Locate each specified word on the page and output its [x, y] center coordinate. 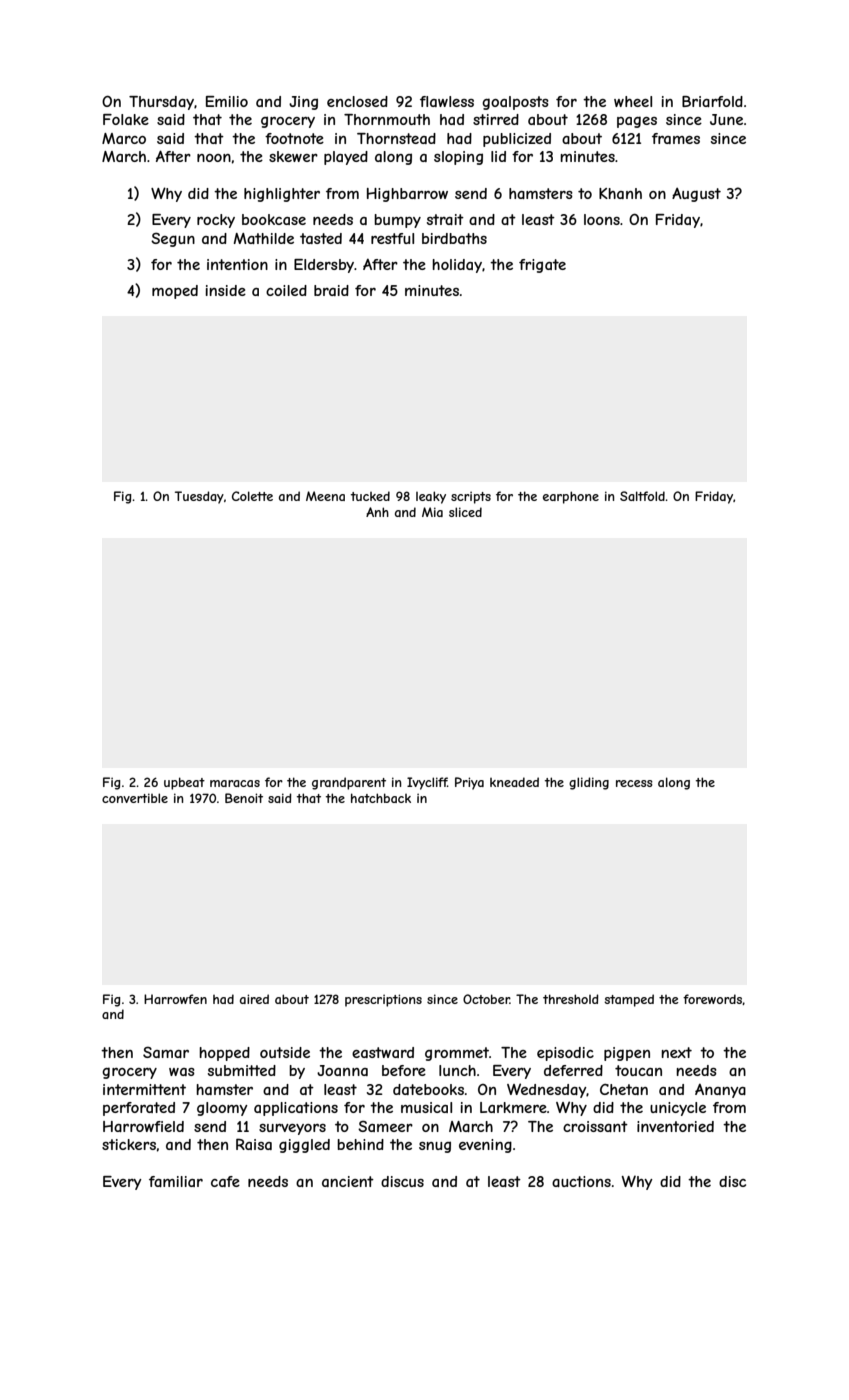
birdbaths [454, 238]
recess [634, 783]
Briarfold [712, 101]
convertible [135, 798]
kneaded [514, 782]
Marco [124, 138]
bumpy [397, 221]
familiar [176, 1181]
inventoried [675, 1126]
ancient [348, 1181]
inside [225, 290]
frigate [542, 266]
